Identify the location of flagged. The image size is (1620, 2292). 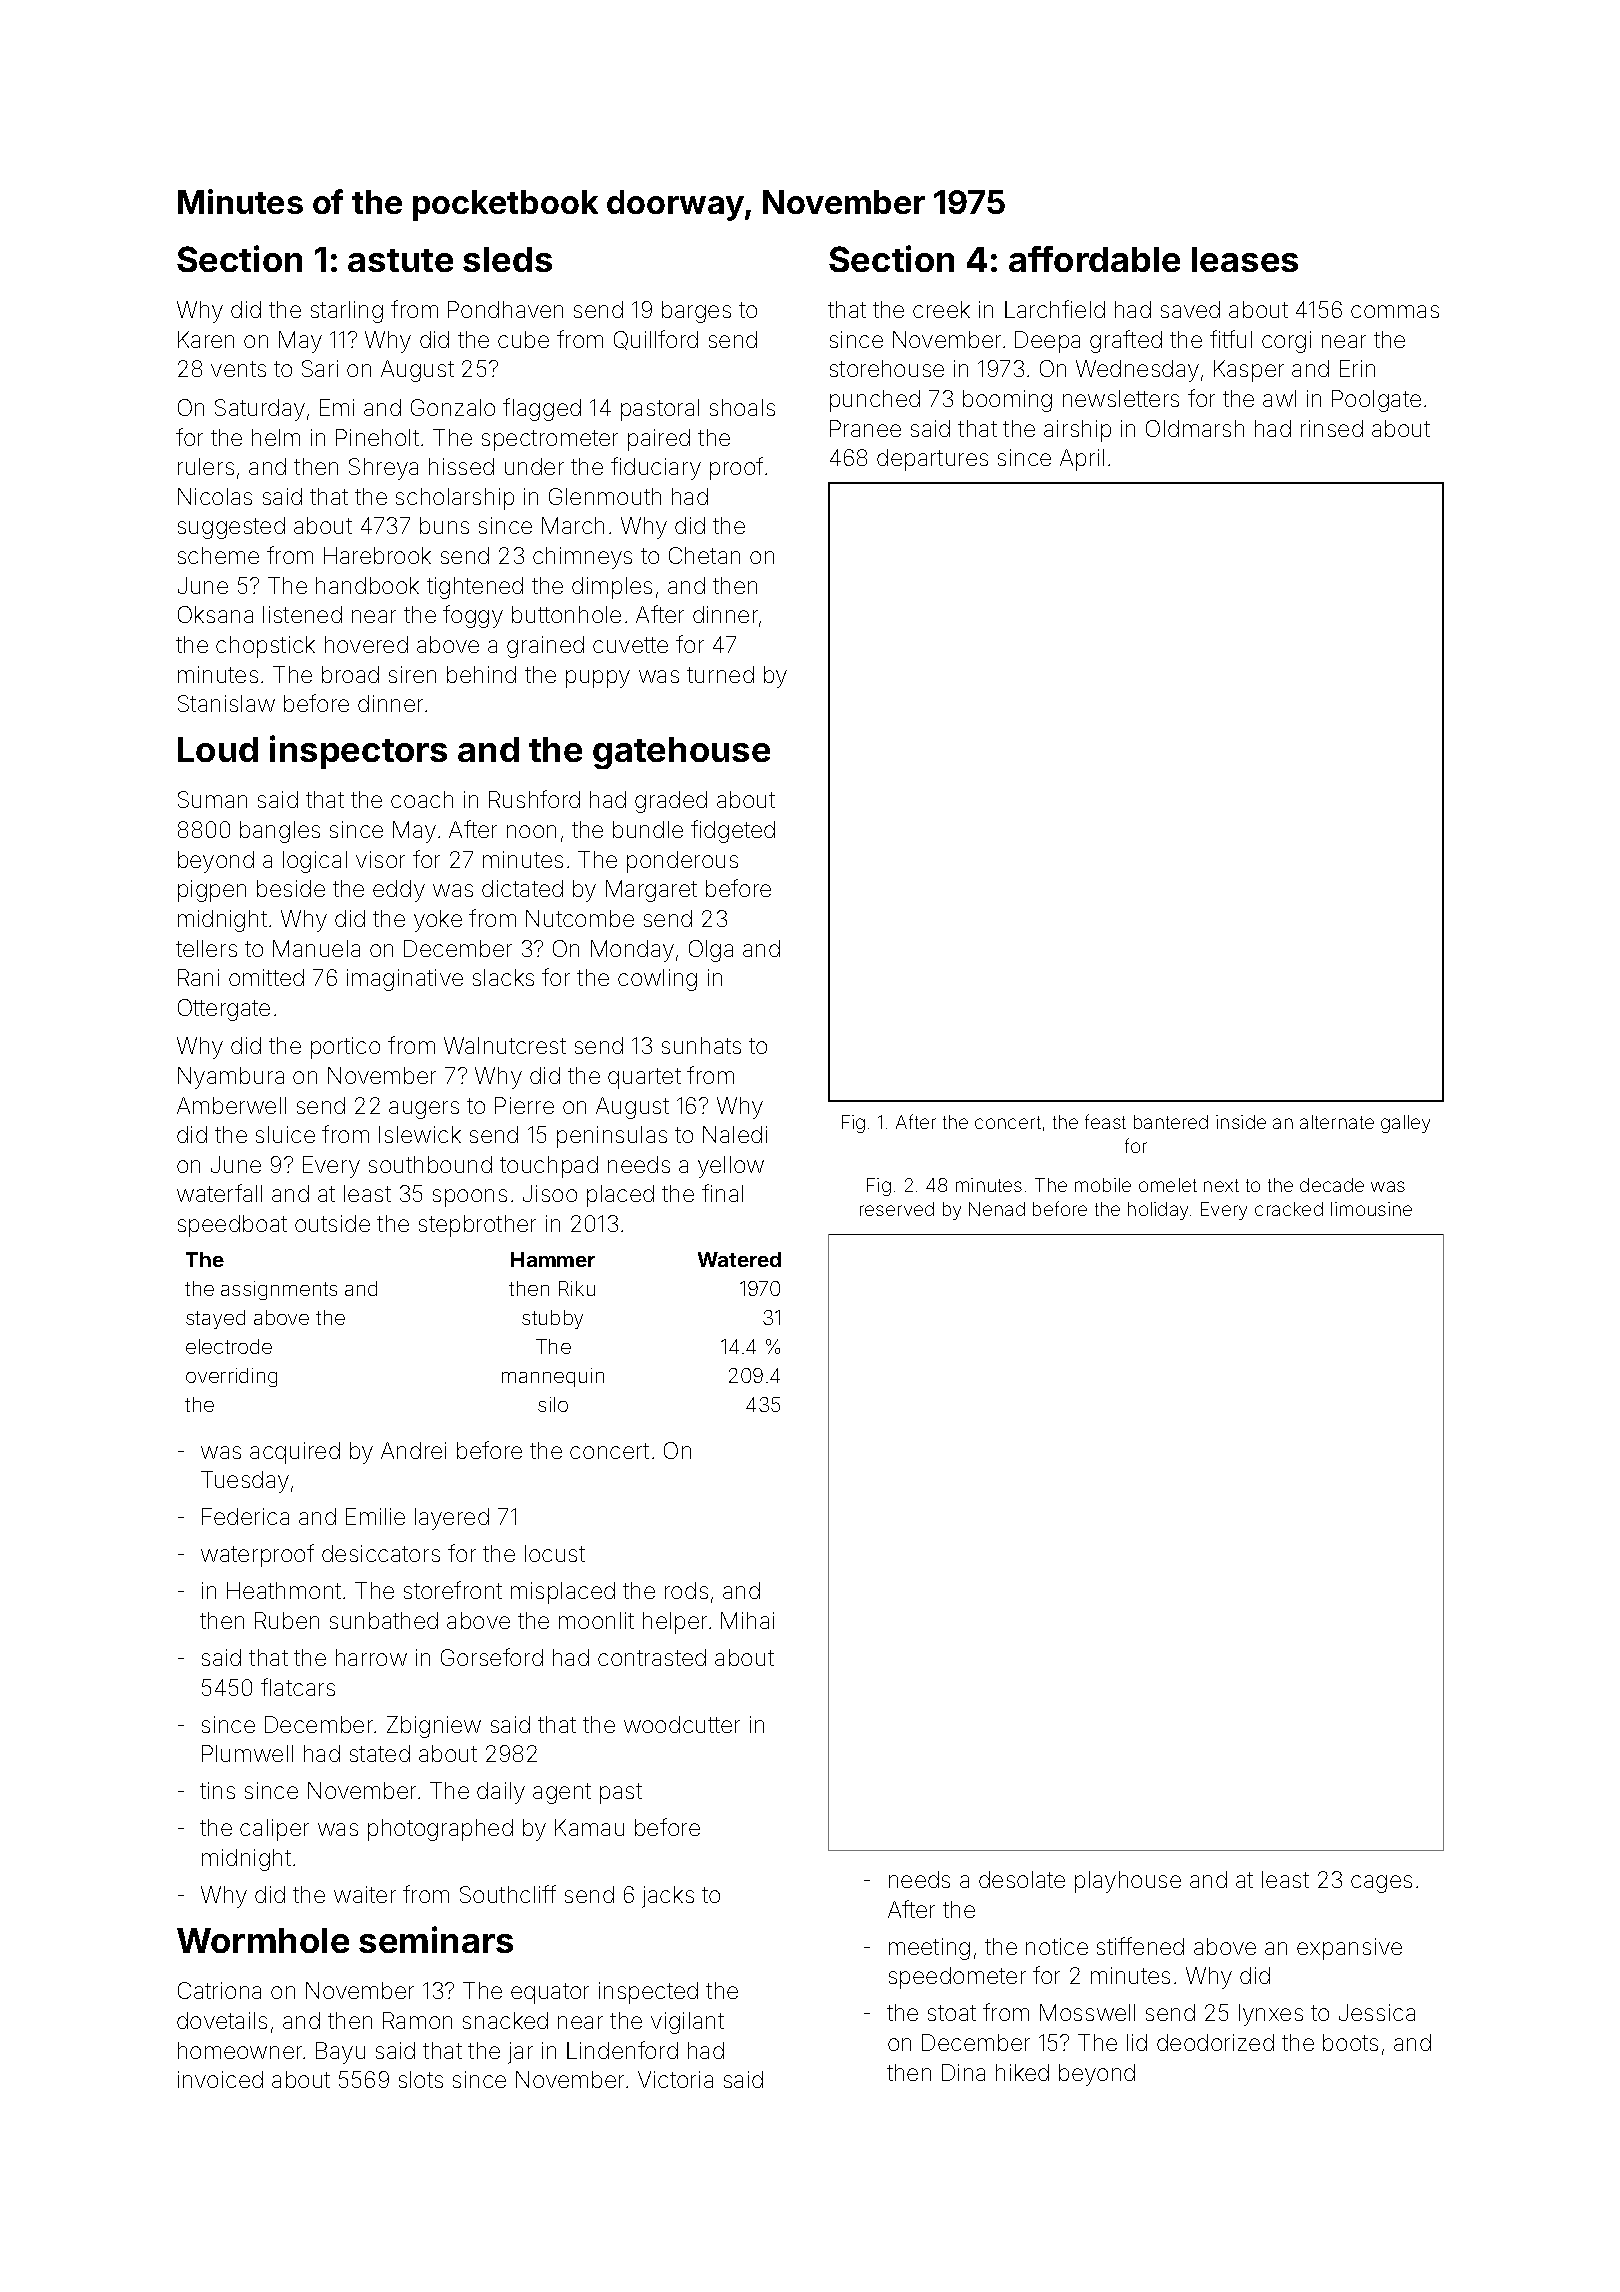
(542, 409).
